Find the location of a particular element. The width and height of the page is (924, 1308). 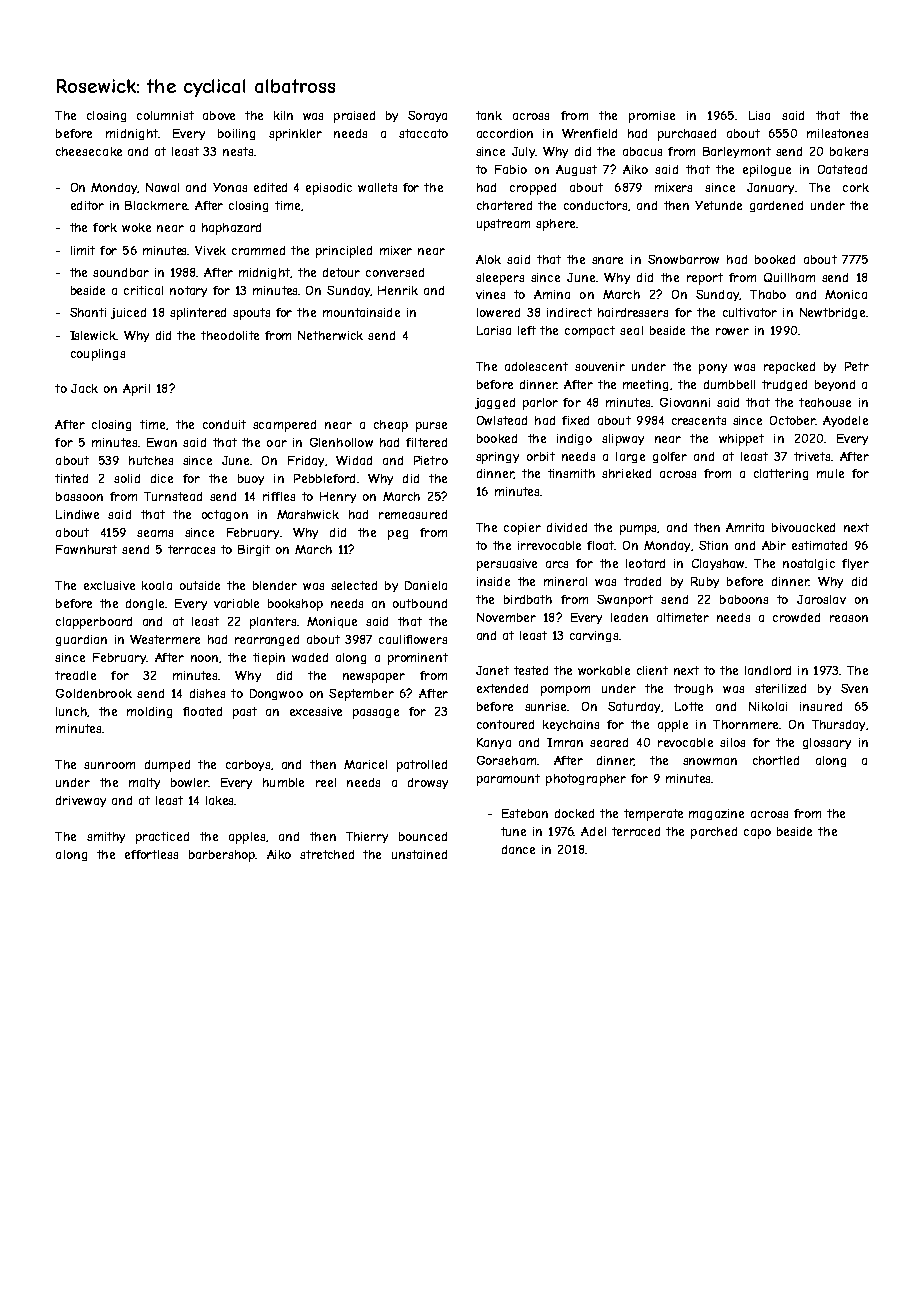

splintered is located at coordinates (198, 314).
